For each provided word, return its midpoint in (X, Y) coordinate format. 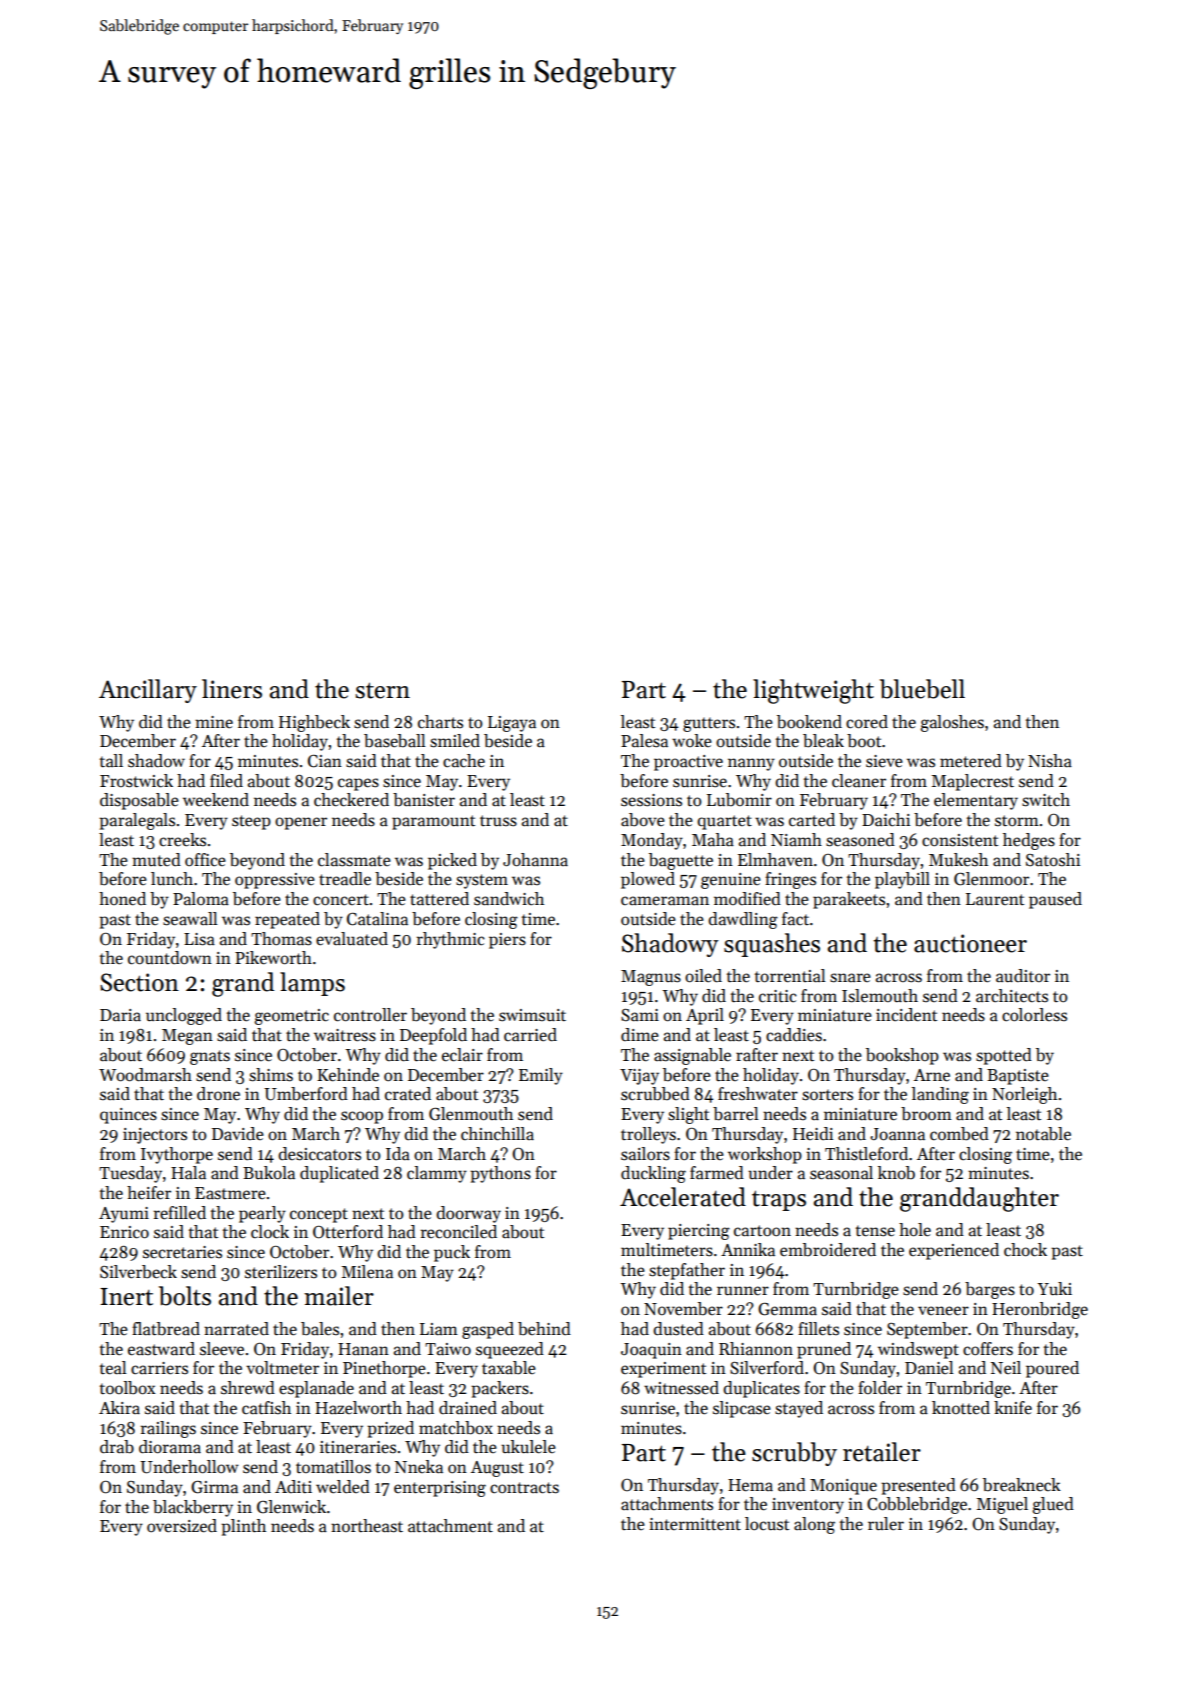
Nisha (1050, 761)
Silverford (767, 1368)
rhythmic (450, 940)
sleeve (222, 1349)
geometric (291, 1017)
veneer (943, 1311)
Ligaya (512, 724)
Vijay (639, 1077)
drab (117, 1447)
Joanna (897, 1134)
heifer (149, 1193)
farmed (717, 1173)
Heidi (813, 1134)
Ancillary (148, 691)
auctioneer (970, 943)
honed (122, 899)
